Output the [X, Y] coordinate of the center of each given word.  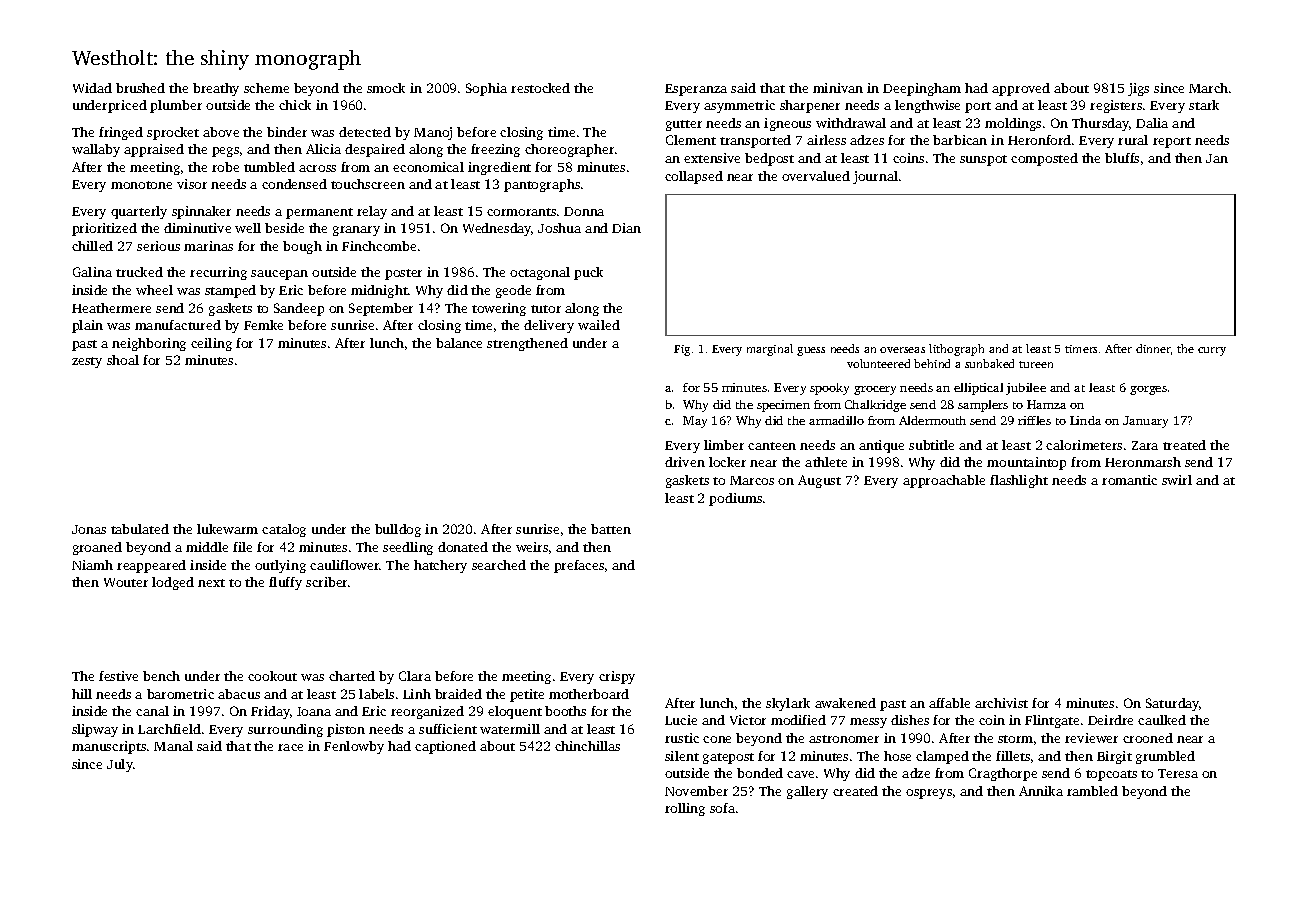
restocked [540, 88]
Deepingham [922, 89]
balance [459, 343]
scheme [266, 88]
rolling [685, 809]
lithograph [956, 350]
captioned [445, 747]
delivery [549, 326]
